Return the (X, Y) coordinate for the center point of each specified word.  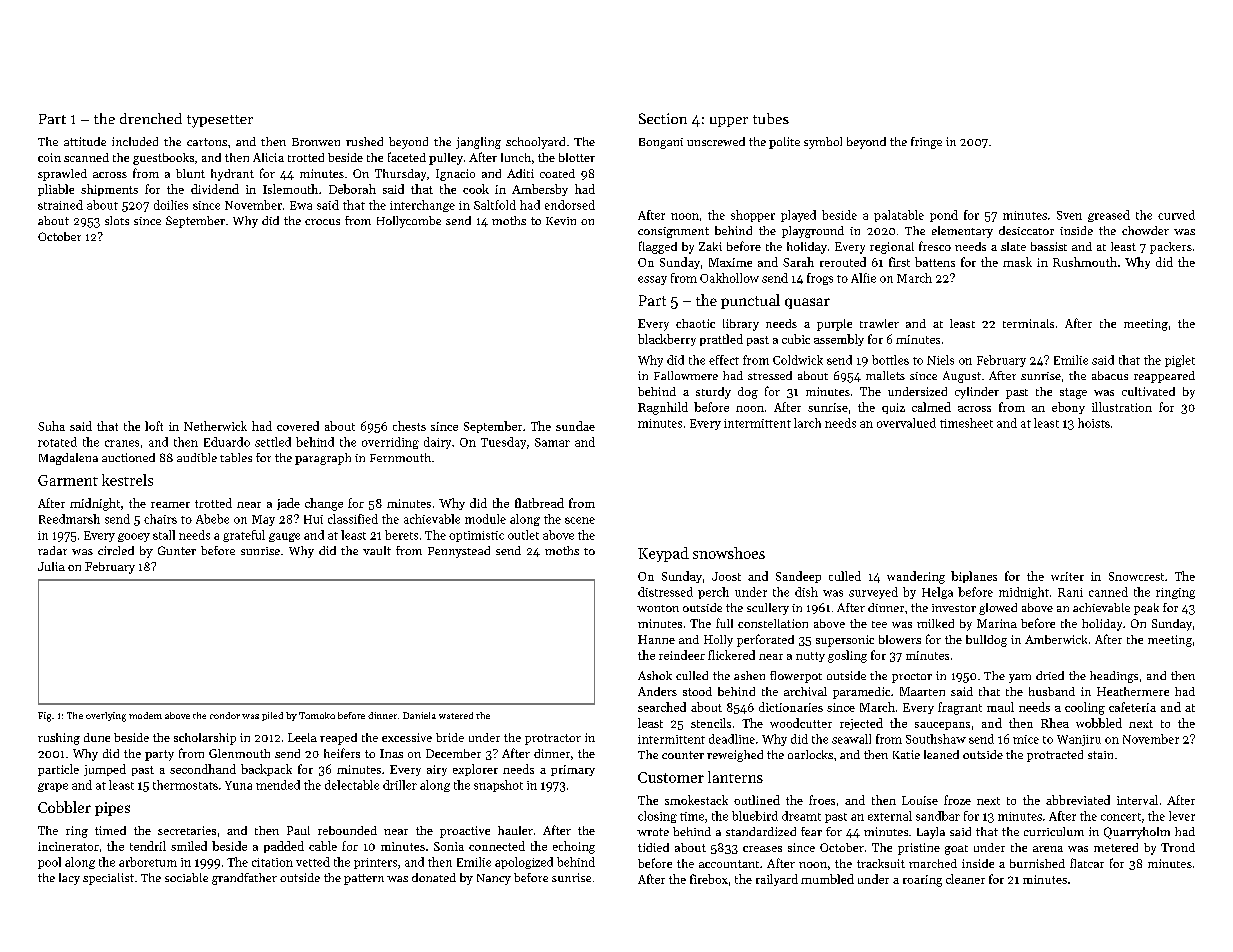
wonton (658, 608)
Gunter (177, 550)
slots (117, 220)
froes (822, 800)
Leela (302, 737)
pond (944, 216)
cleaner (965, 879)
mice (1026, 739)
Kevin (561, 221)
